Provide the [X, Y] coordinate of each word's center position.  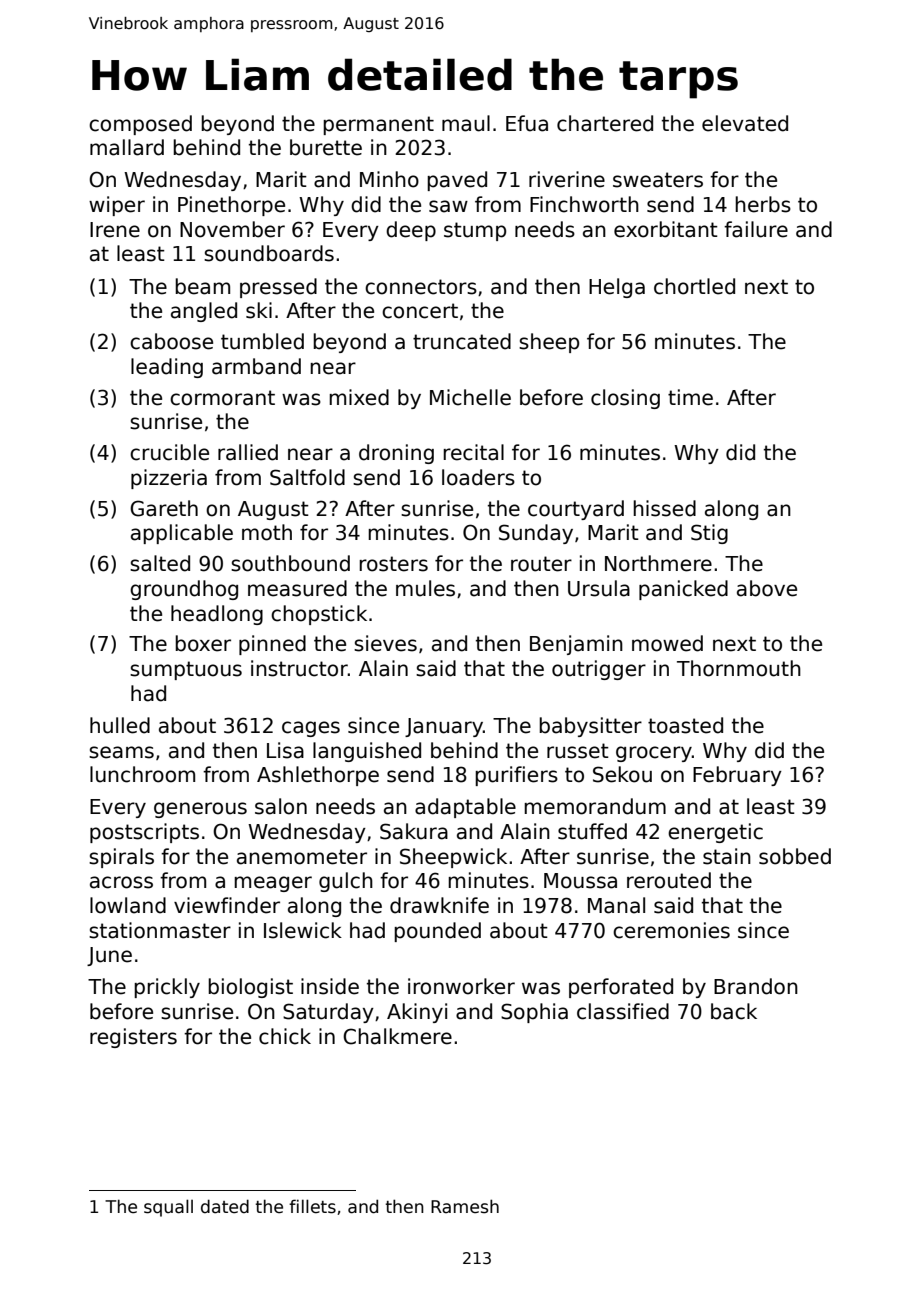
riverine [567, 179]
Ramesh [465, 1206]
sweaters [658, 180]
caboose [171, 341]
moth [267, 532]
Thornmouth [739, 668]
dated [225, 1206]
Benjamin [576, 645]
